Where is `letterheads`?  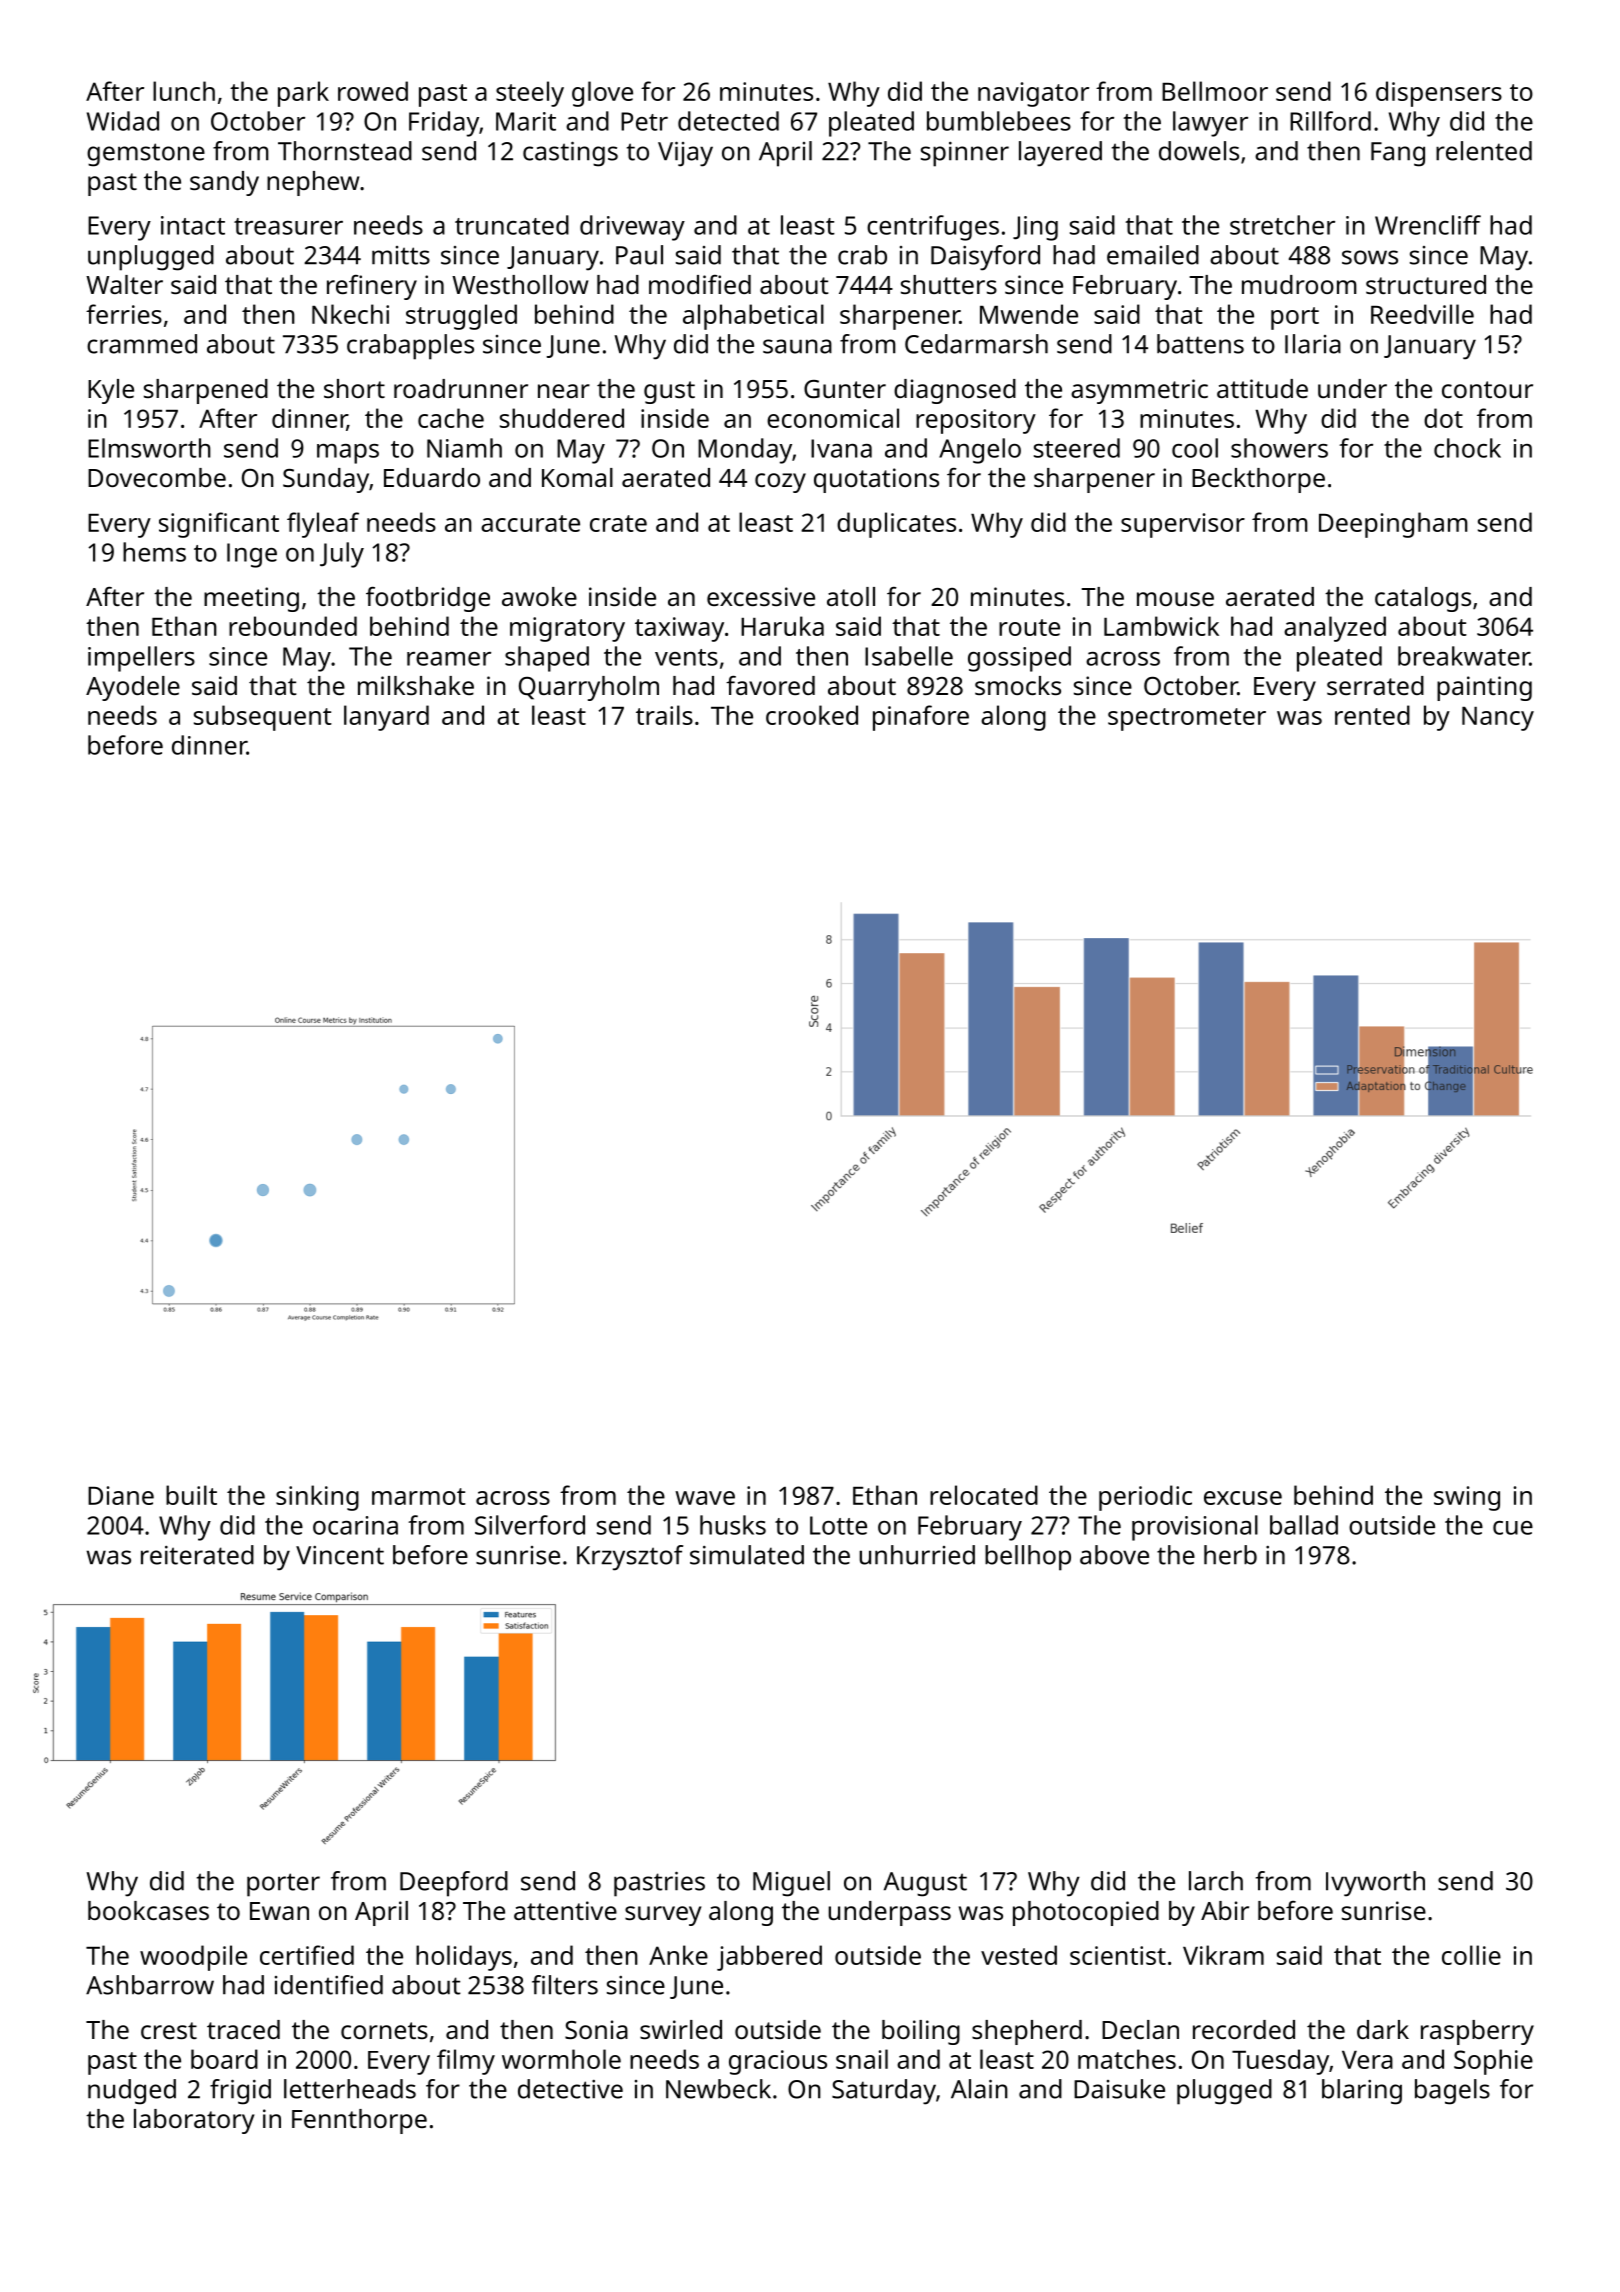 letterheads is located at coordinates (350, 2089).
